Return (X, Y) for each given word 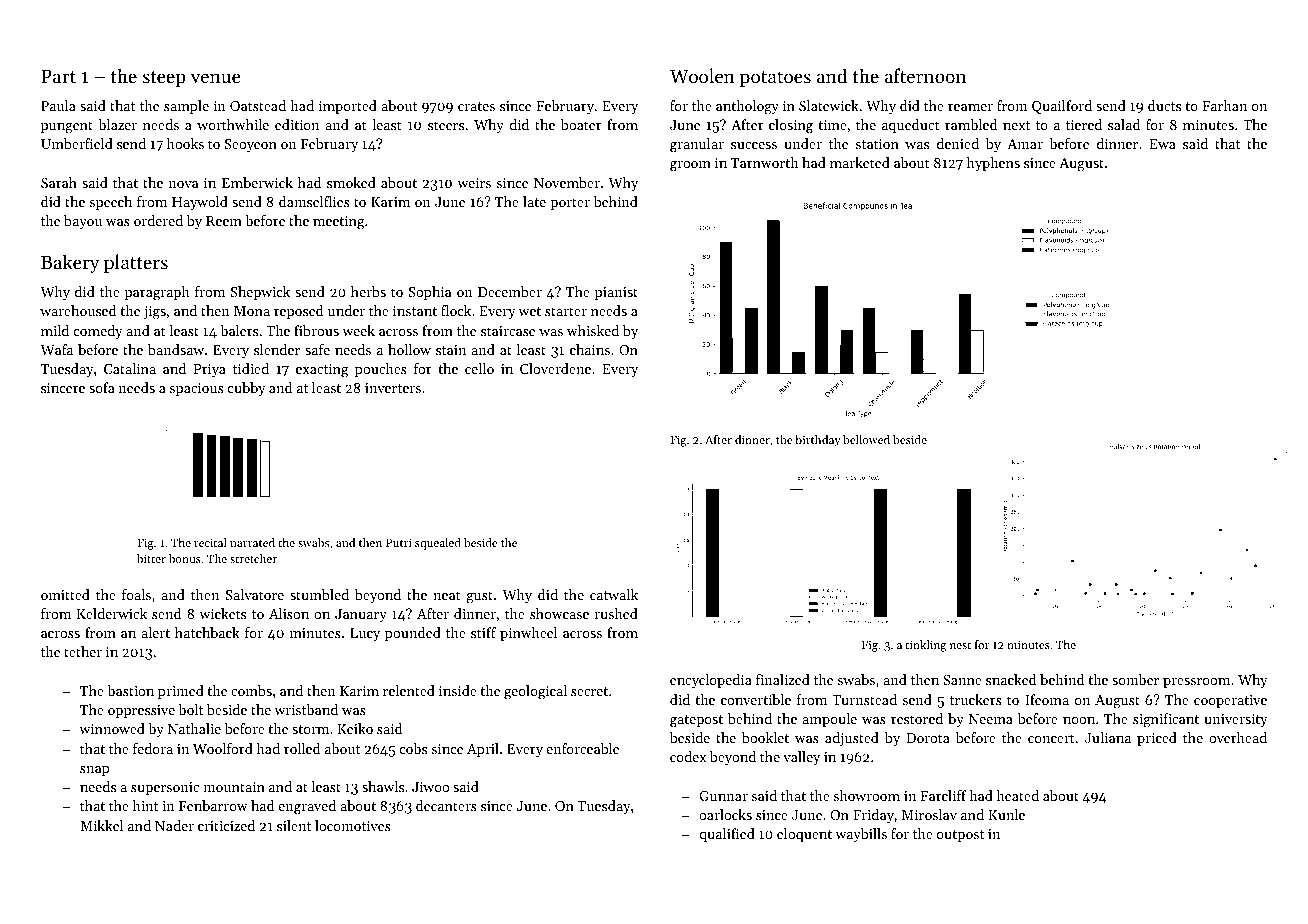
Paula (58, 105)
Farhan (1224, 105)
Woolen (702, 75)
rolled (302, 748)
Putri (399, 542)
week (358, 330)
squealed (438, 544)
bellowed (866, 439)
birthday (818, 441)
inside (458, 690)
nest (960, 645)
